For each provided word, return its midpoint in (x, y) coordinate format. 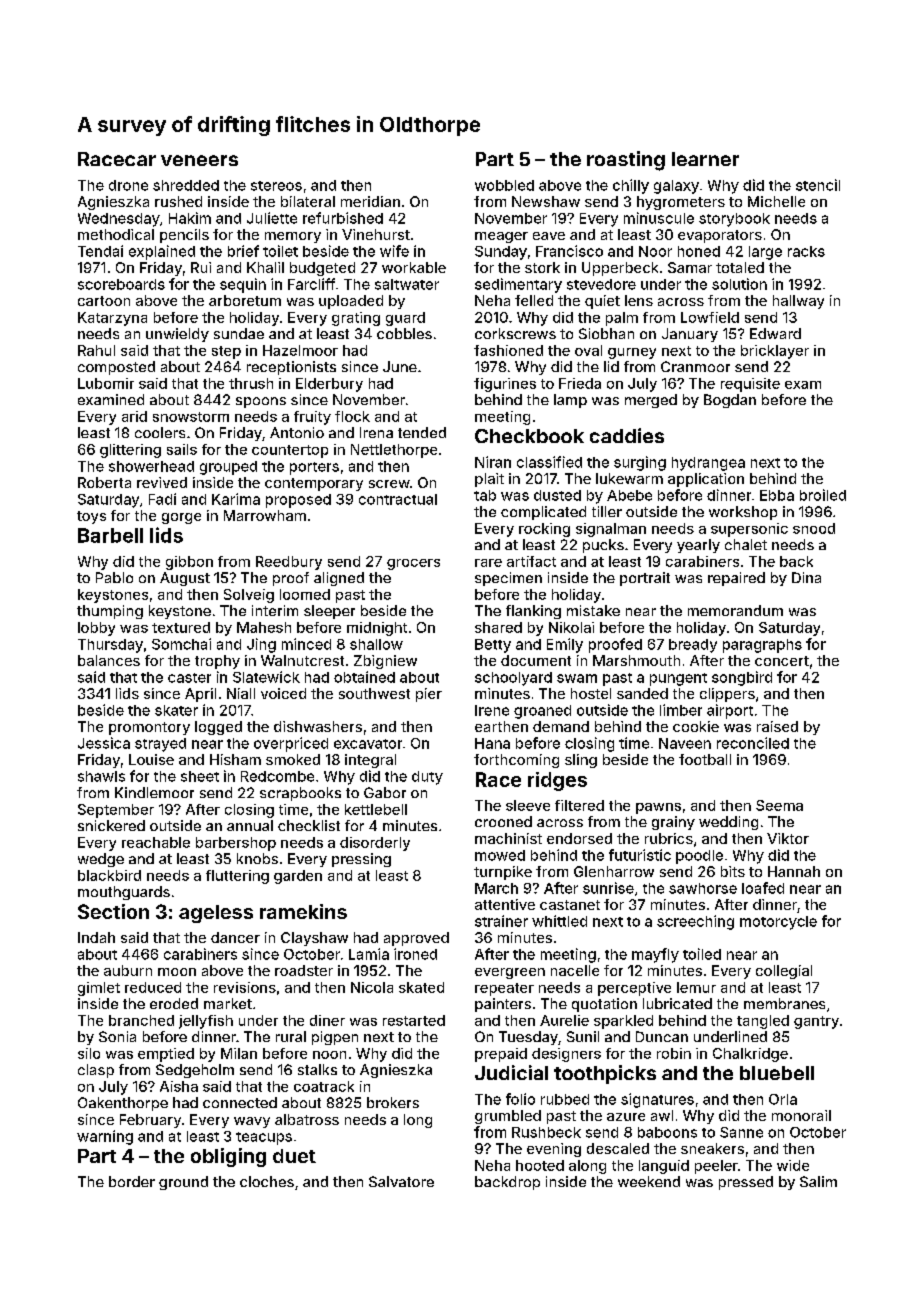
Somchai (181, 644)
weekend (649, 1181)
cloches (267, 1181)
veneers (199, 160)
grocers (413, 564)
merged (651, 401)
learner (705, 159)
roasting (626, 161)
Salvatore (401, 1181)
